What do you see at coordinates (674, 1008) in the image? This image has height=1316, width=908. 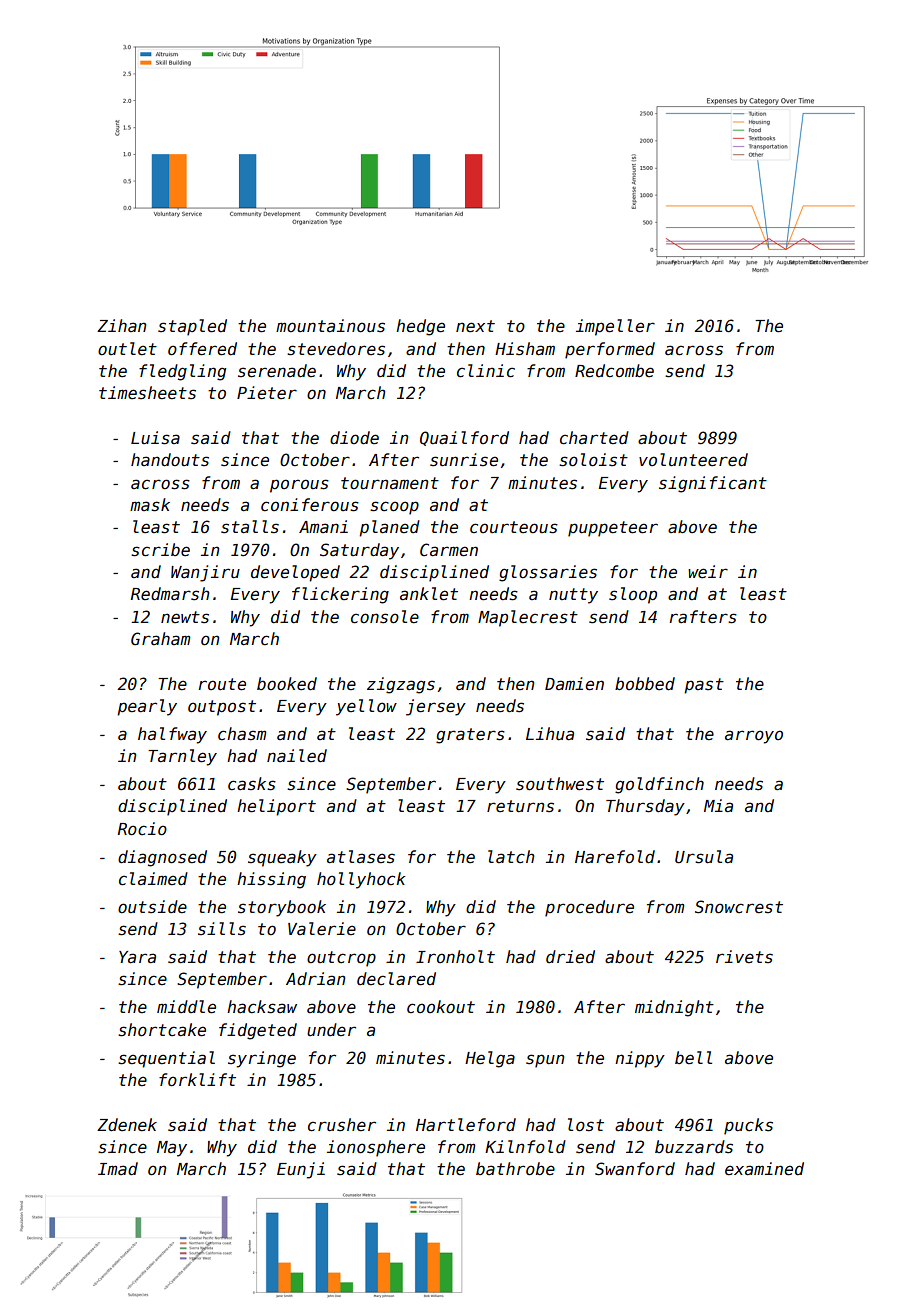 I see `midnight` at bounding box center [674, 1008].
